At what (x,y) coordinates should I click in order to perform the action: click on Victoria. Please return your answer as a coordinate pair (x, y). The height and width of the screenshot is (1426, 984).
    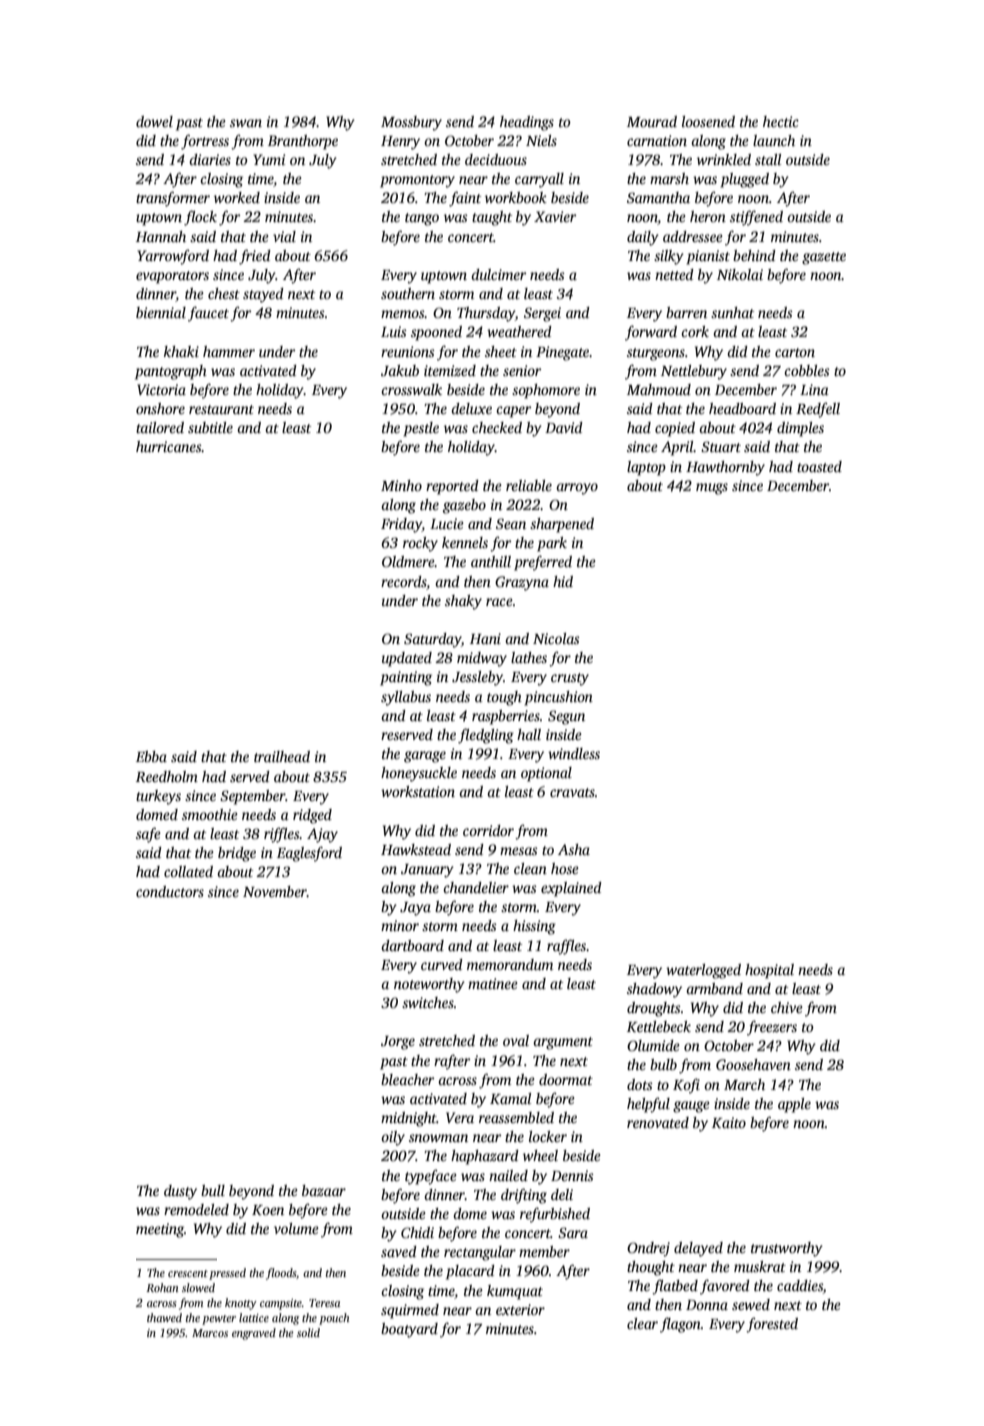
    Looking at the image, I should click on (161, 389).
